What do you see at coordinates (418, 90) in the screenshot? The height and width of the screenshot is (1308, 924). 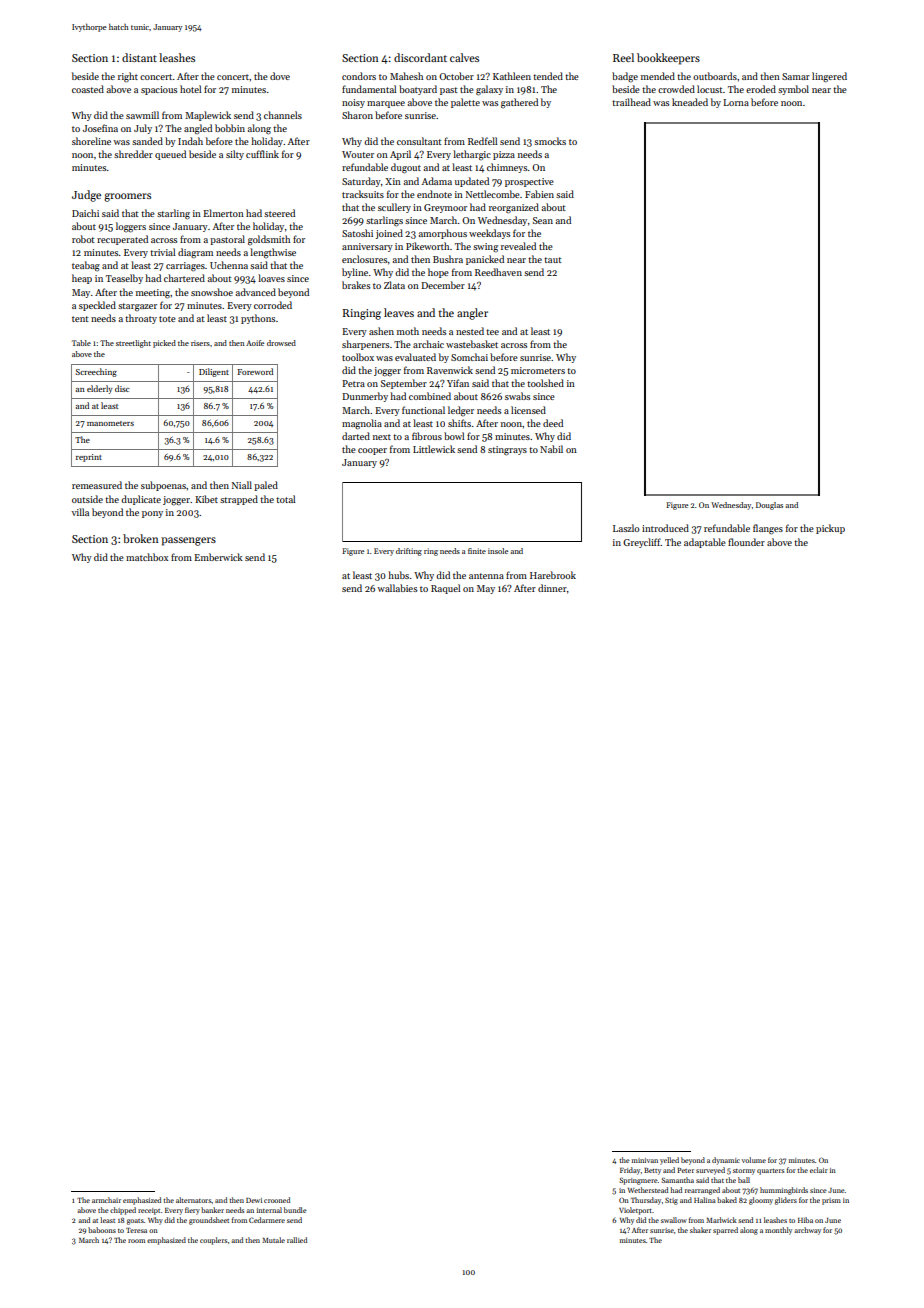 I see `boatyard` at bounding box center [418, 90].
